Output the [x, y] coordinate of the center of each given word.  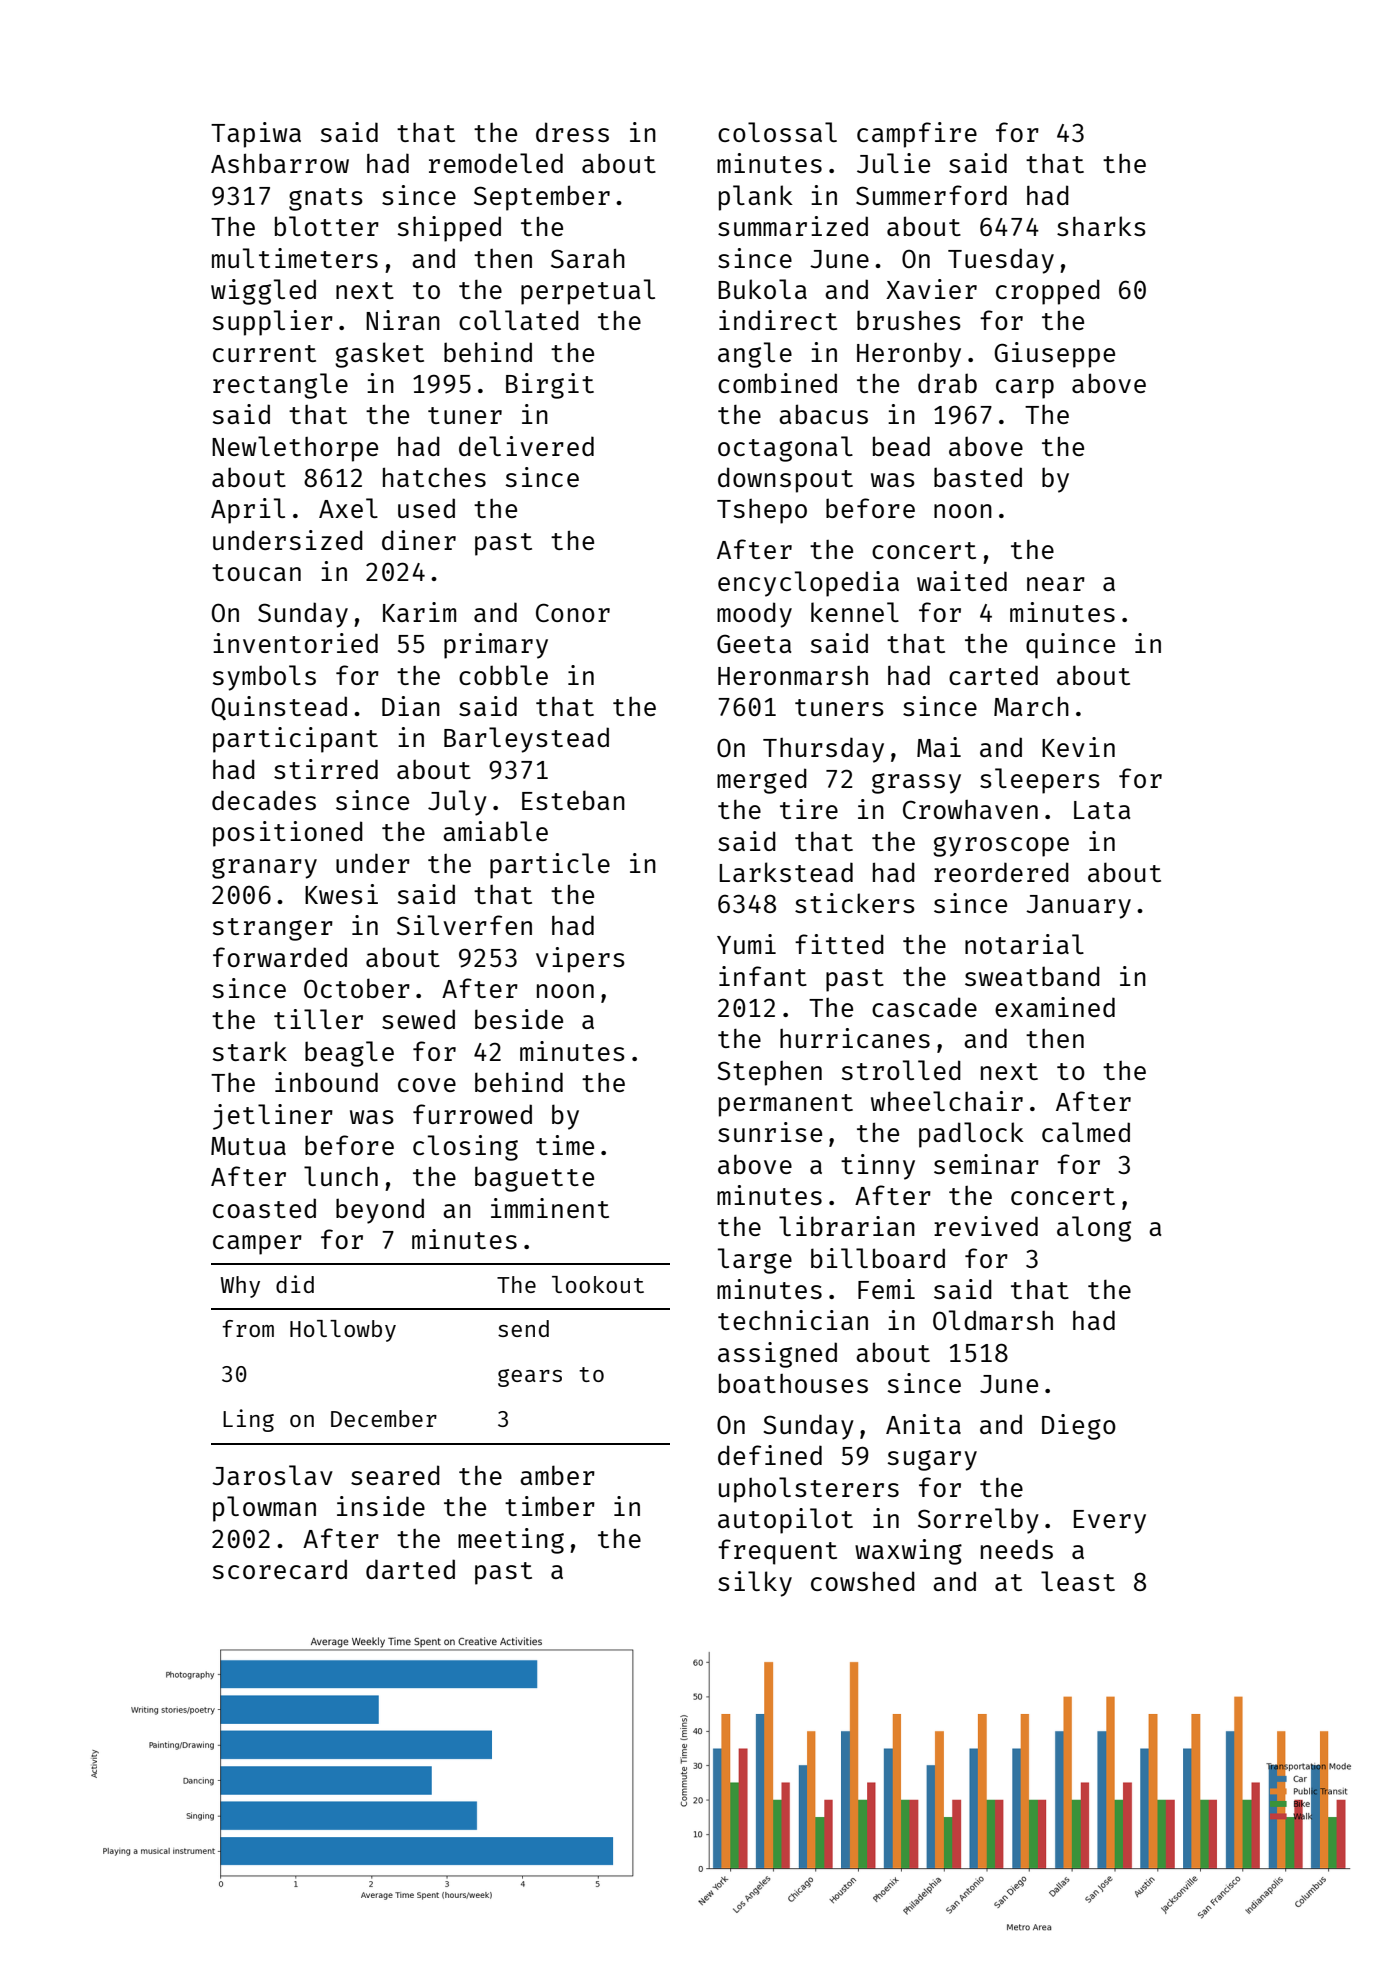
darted [410, 1569]
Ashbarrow [280, 163]
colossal [777, 132]
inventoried [295, 643]
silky [755, 1584]
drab [947, 383]
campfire [917, 135]
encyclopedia [808, 584]
